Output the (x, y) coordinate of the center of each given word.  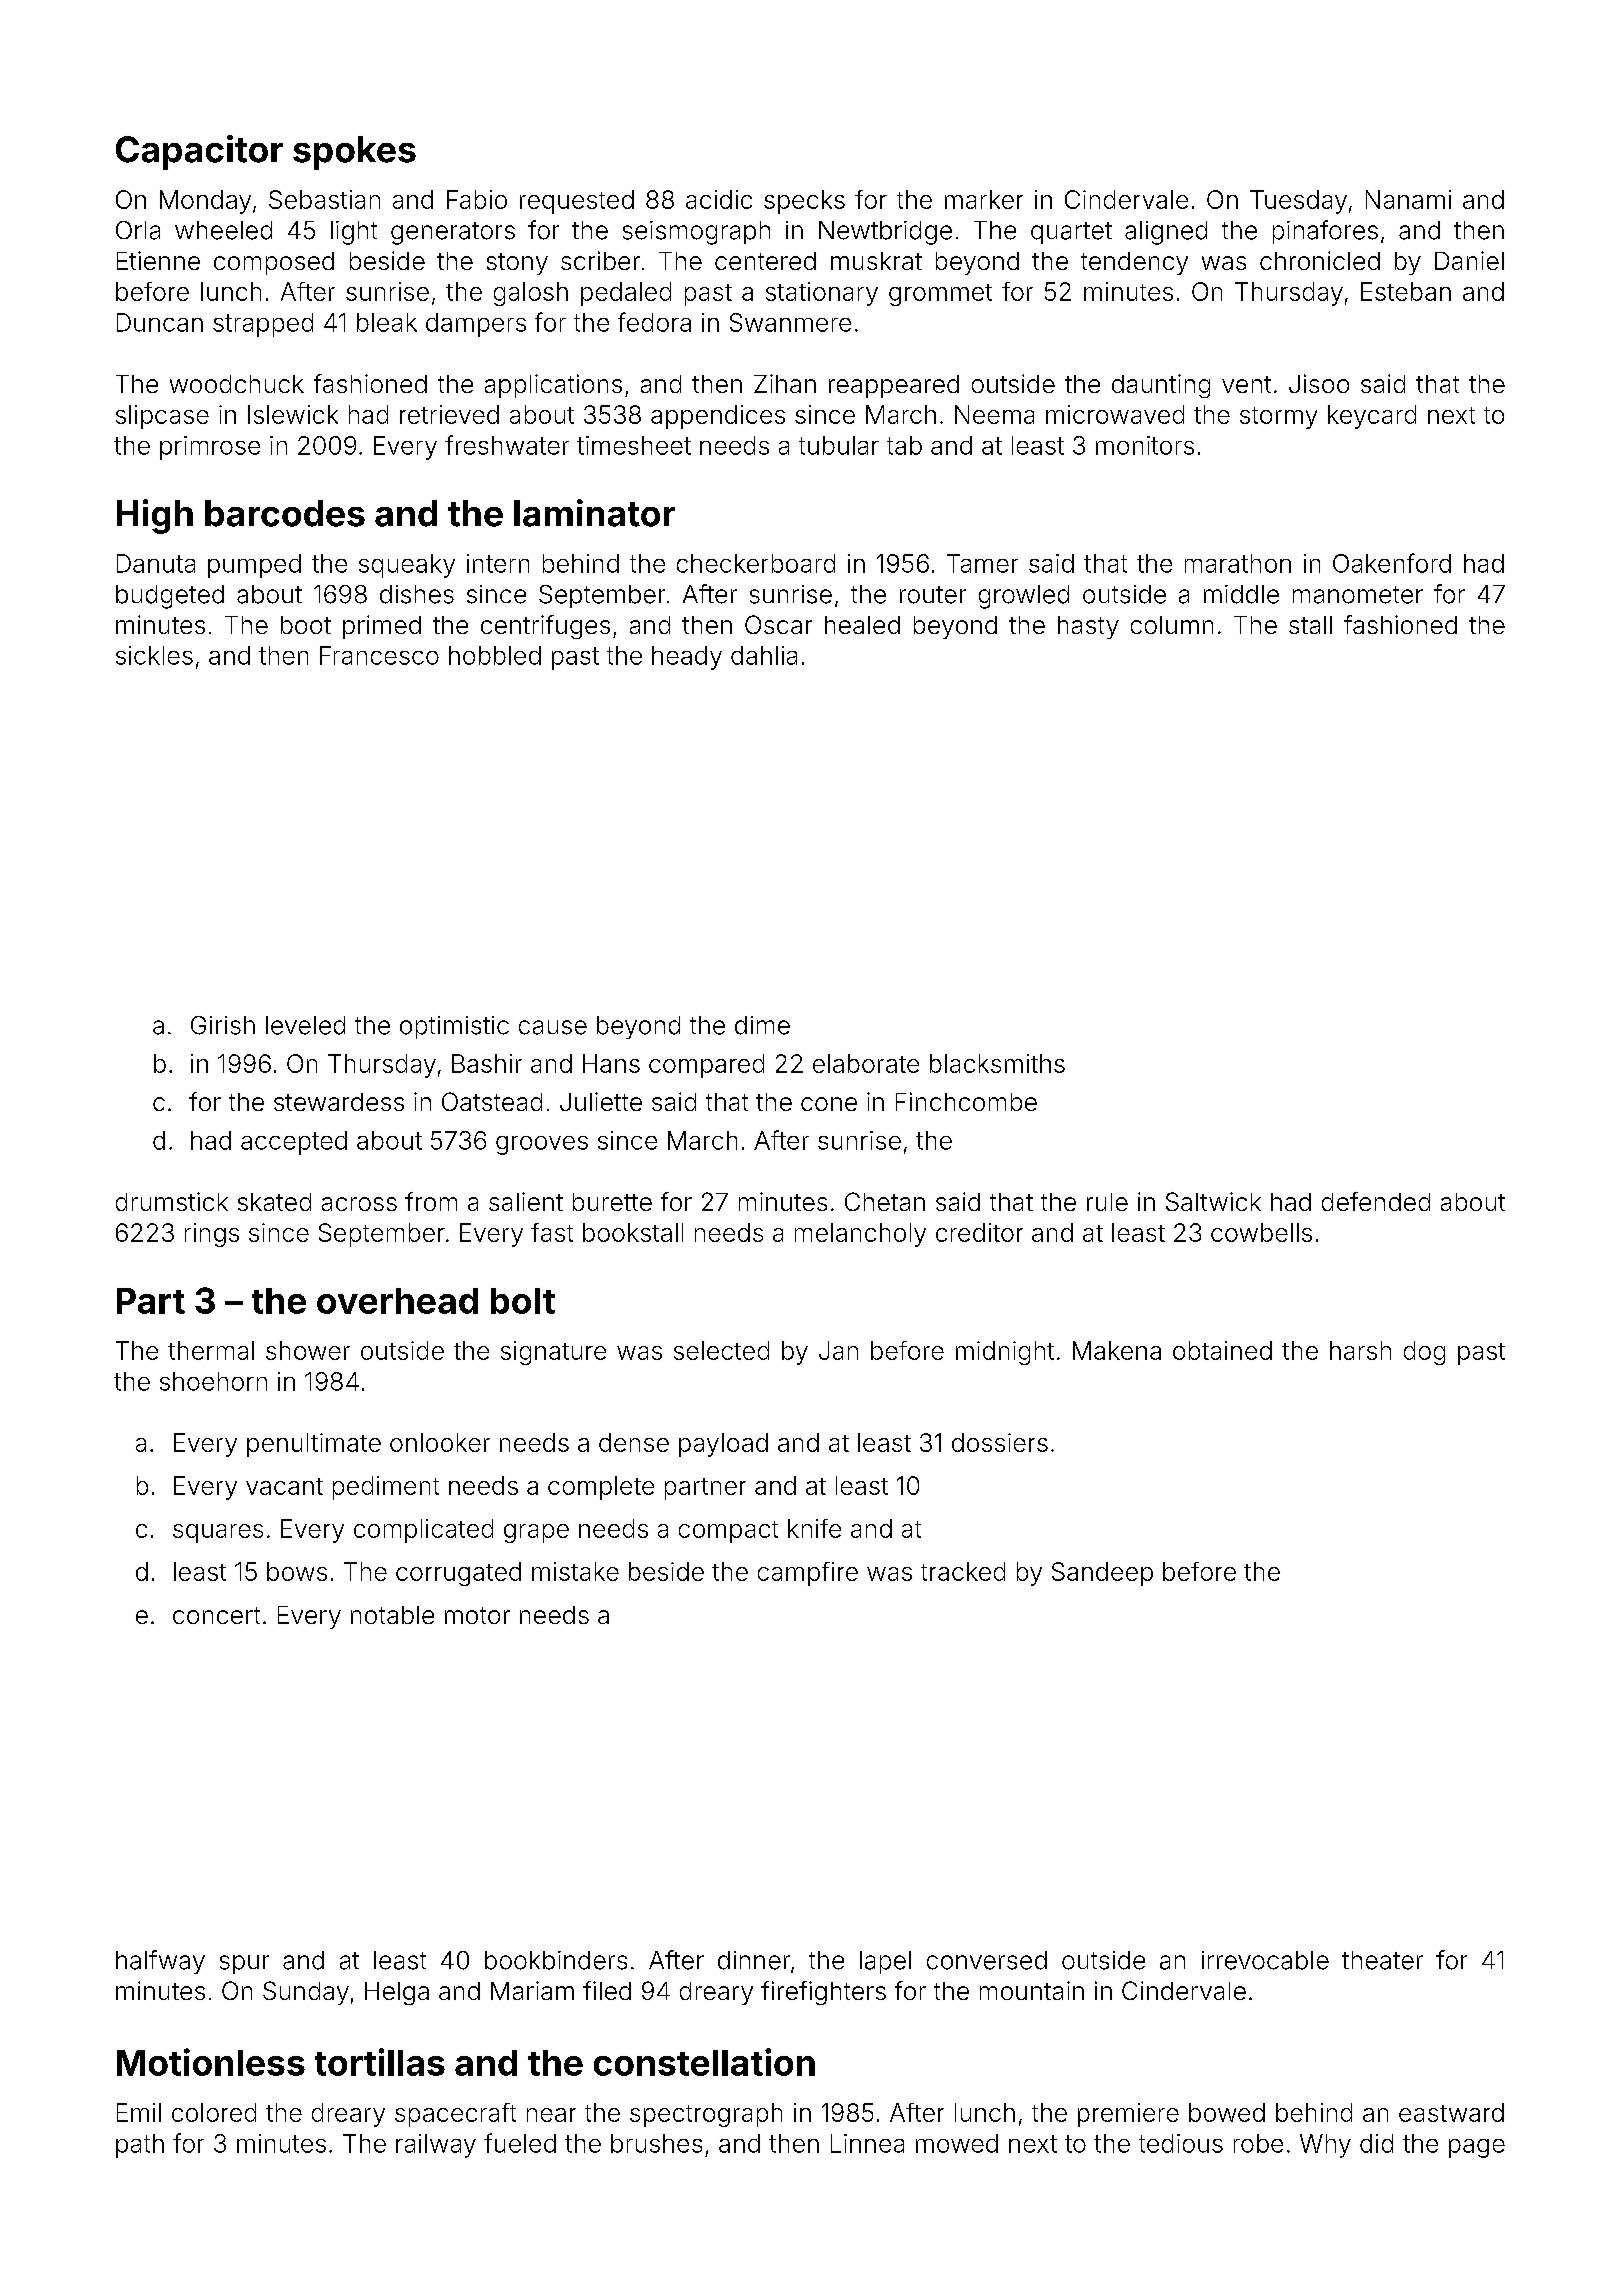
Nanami (1408, 199)
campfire (808, 1574)
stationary (822, 294)
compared (706, 1066)
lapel (885, 1962)
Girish (223, 1025)
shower (308, 1350)
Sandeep (1102, 1574)
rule (1107, 1202)
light (354, 233)
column (1172, 625)
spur (244, 1964)
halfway (160, 1962)
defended (1376, 1201)
